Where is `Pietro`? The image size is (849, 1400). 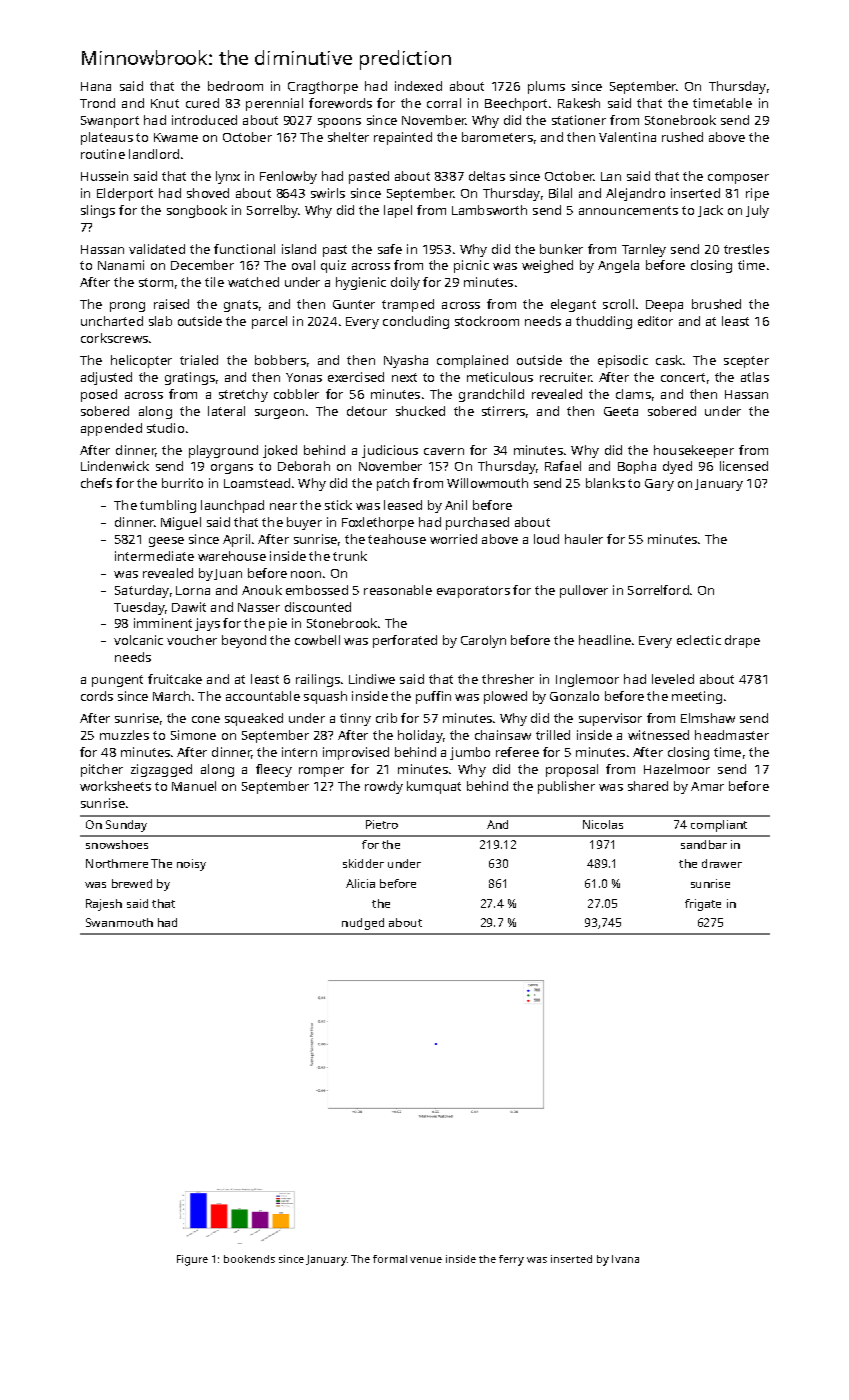
Pietro is located at coordinates (382, 824).
